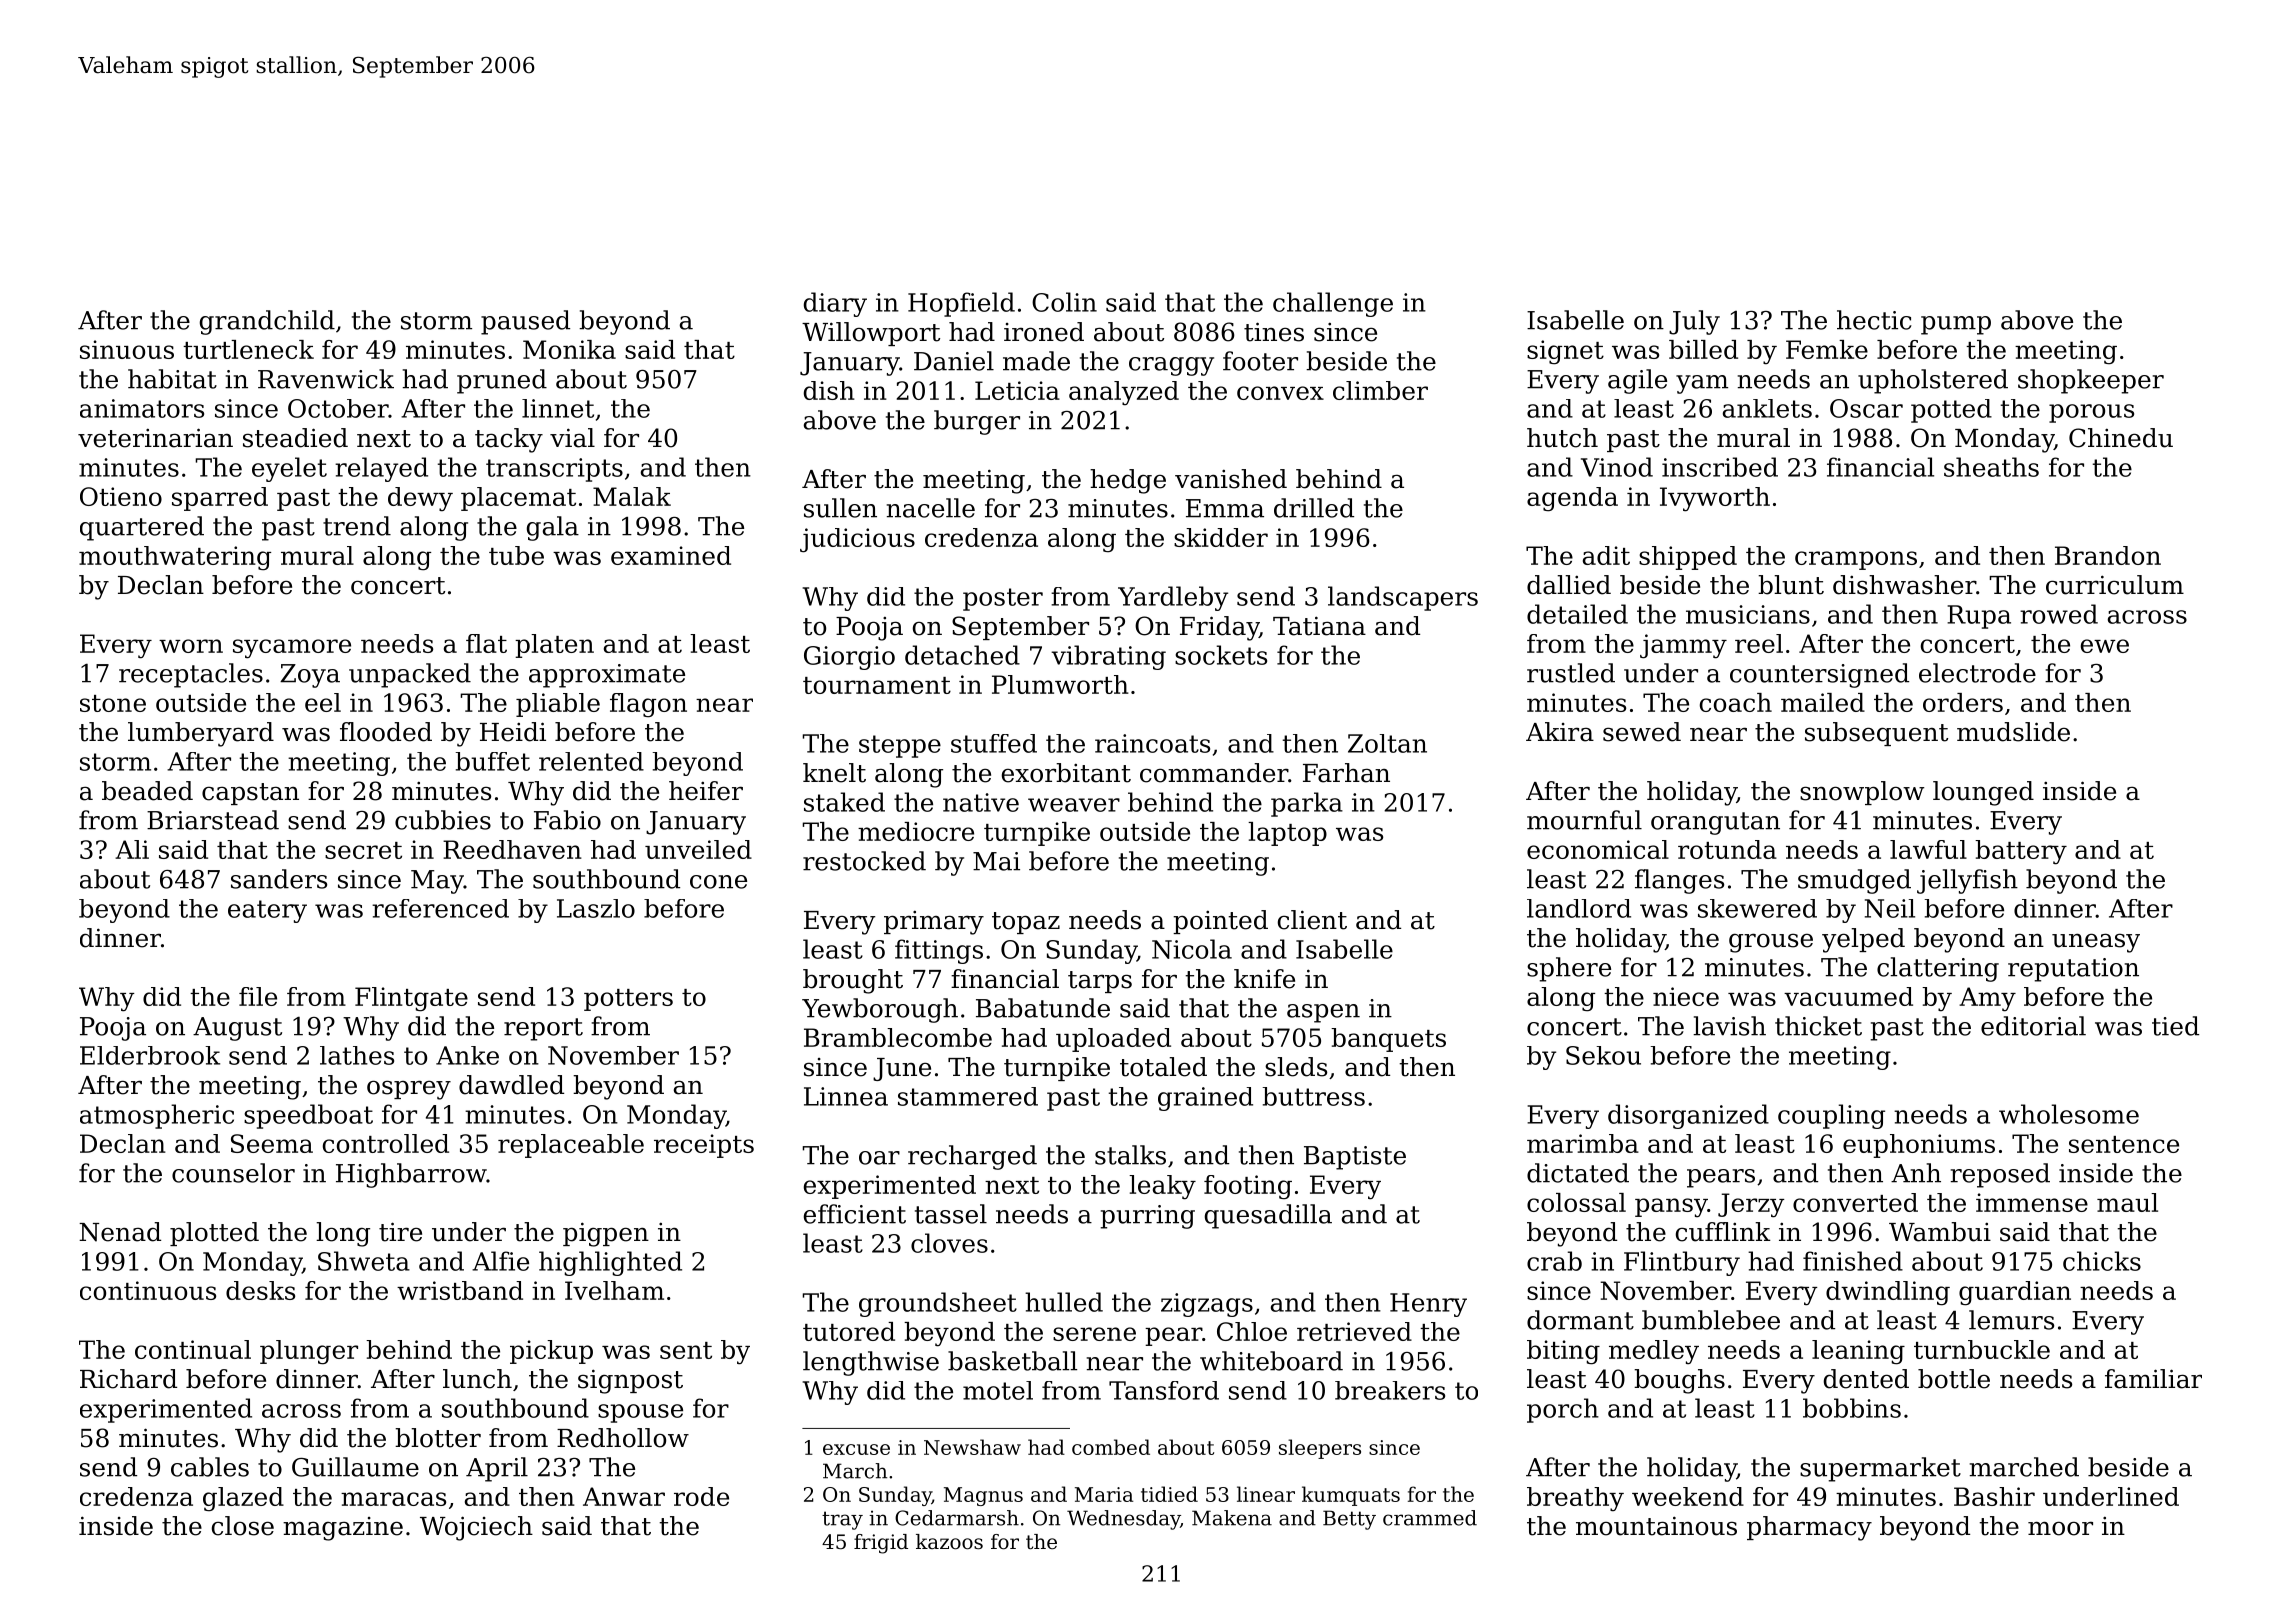 The height and width of the screenshot is (1614, 2282). What do you see at coordinates (977, 422) in the screenshot?
I see `burger` at bounding box center [977, 422].
